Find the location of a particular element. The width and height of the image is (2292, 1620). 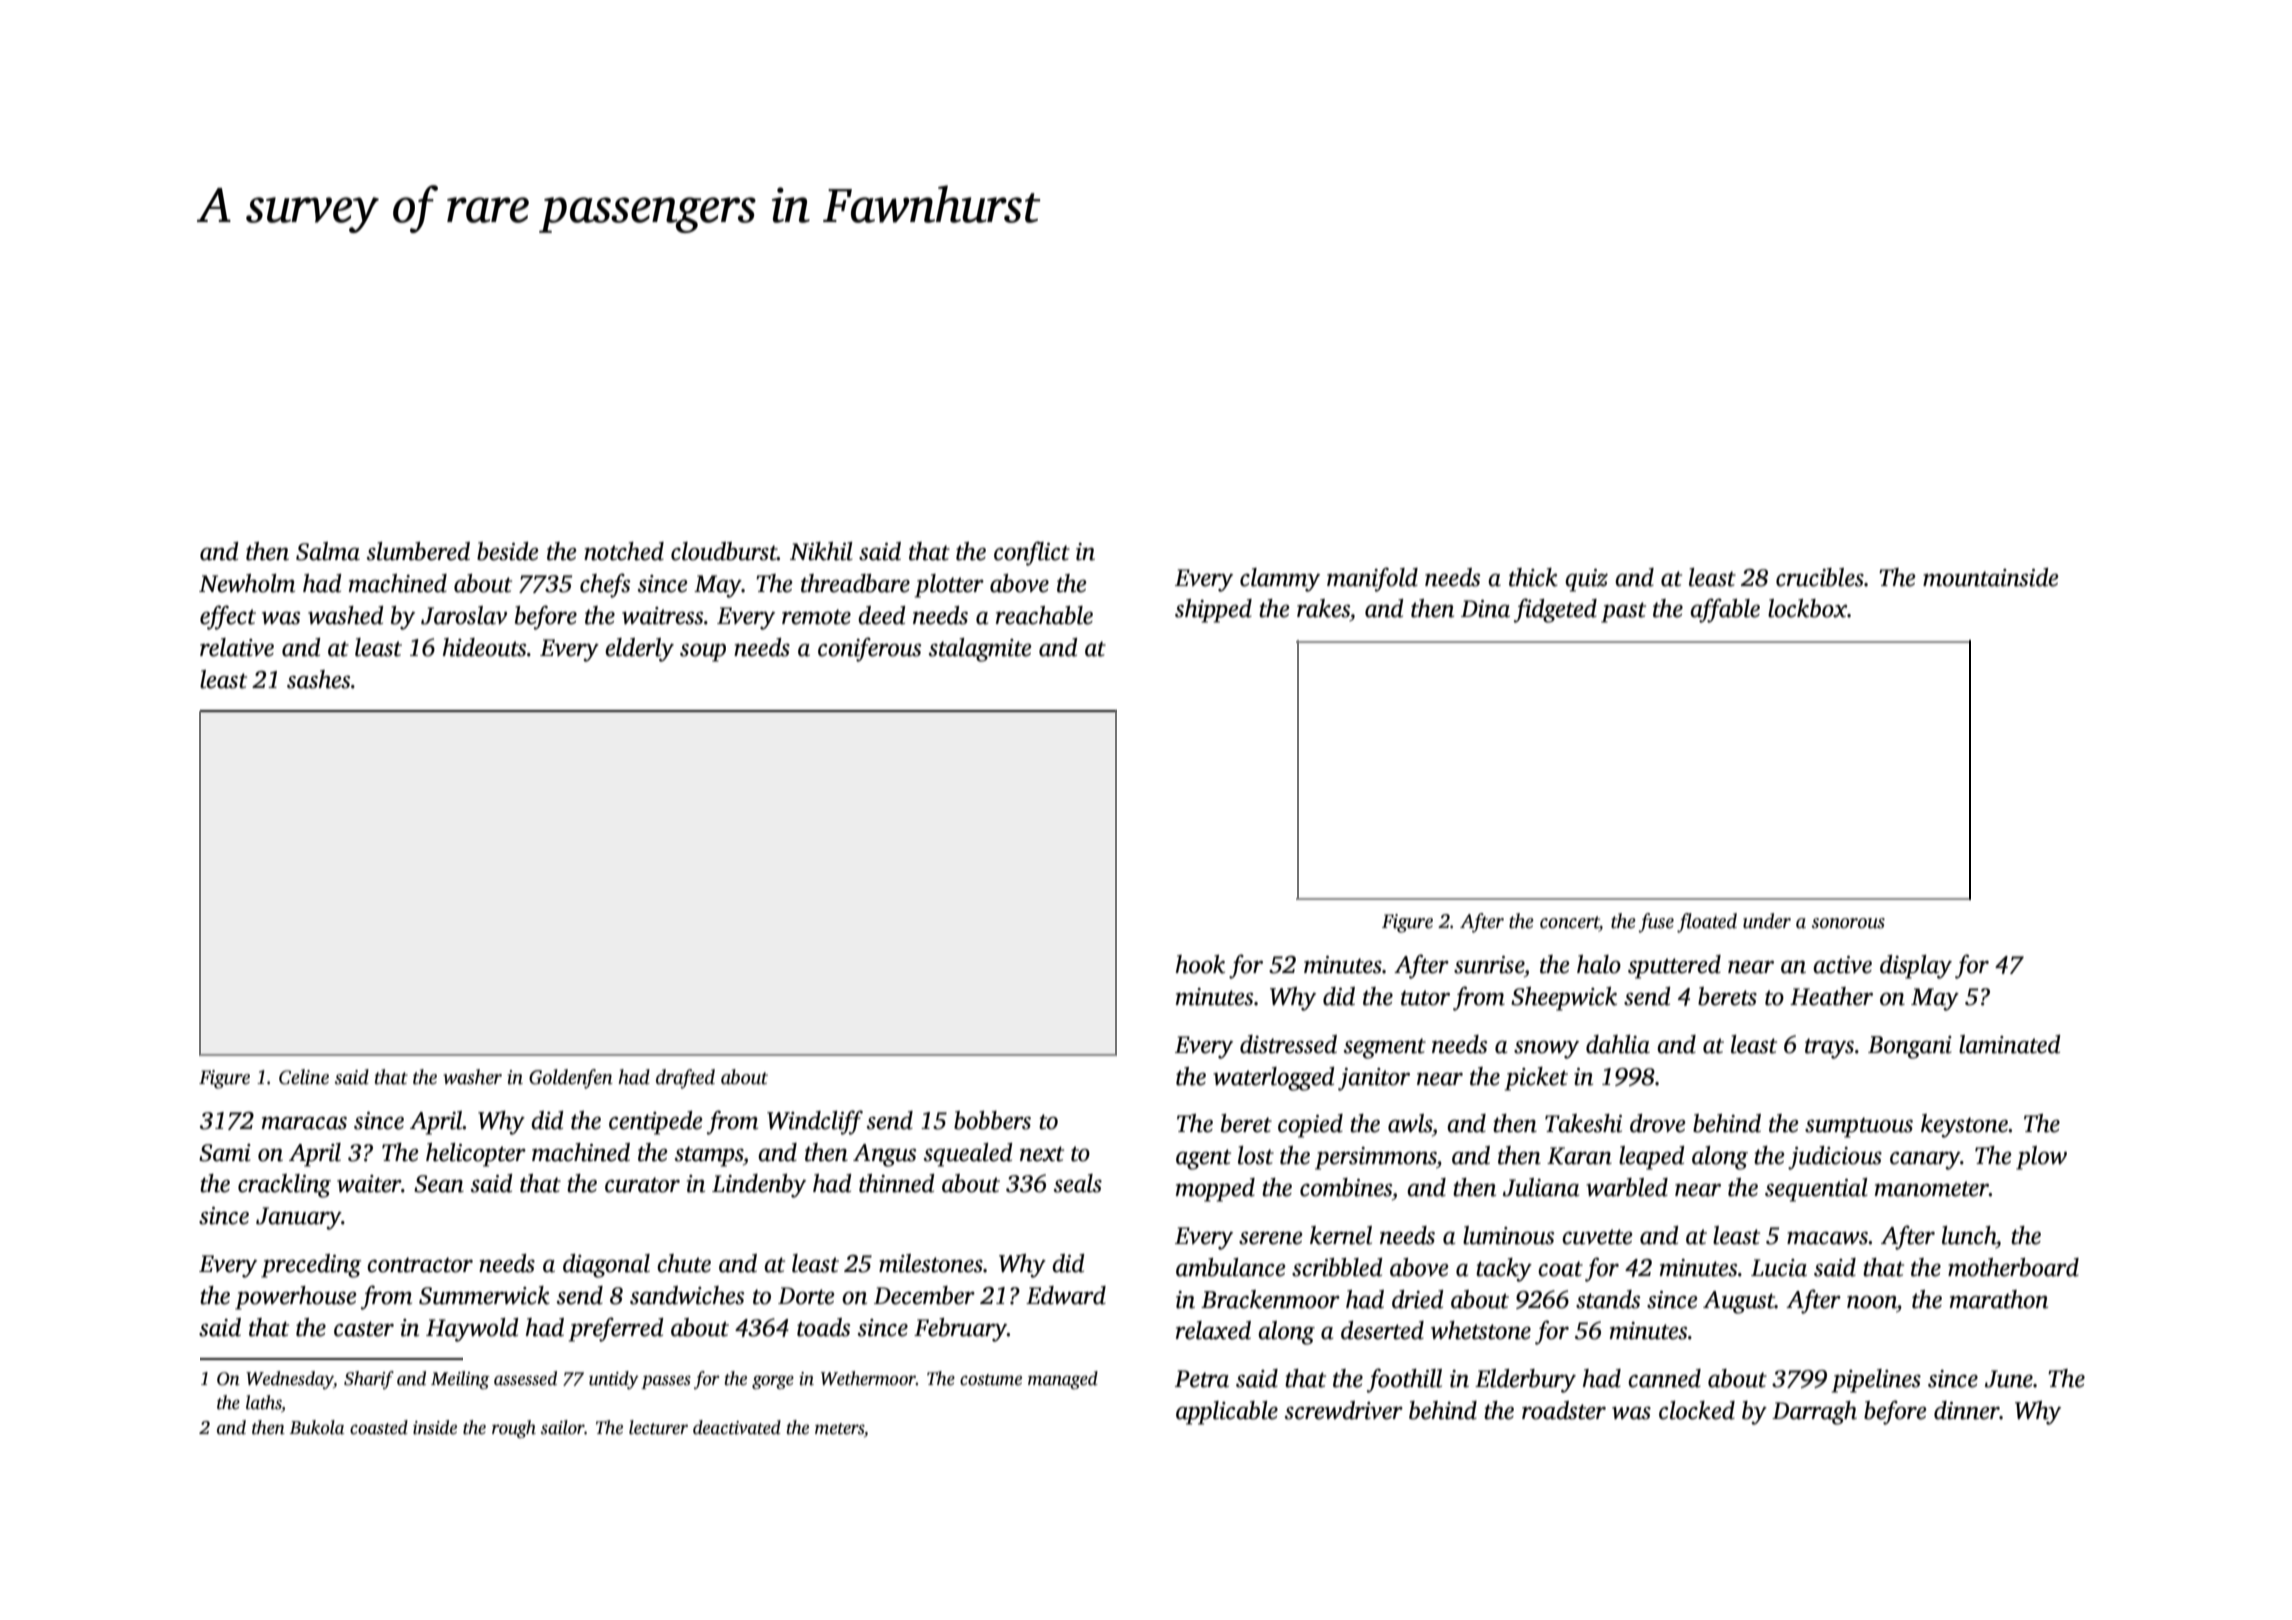

concert is located at coordinates (1569, 922).
